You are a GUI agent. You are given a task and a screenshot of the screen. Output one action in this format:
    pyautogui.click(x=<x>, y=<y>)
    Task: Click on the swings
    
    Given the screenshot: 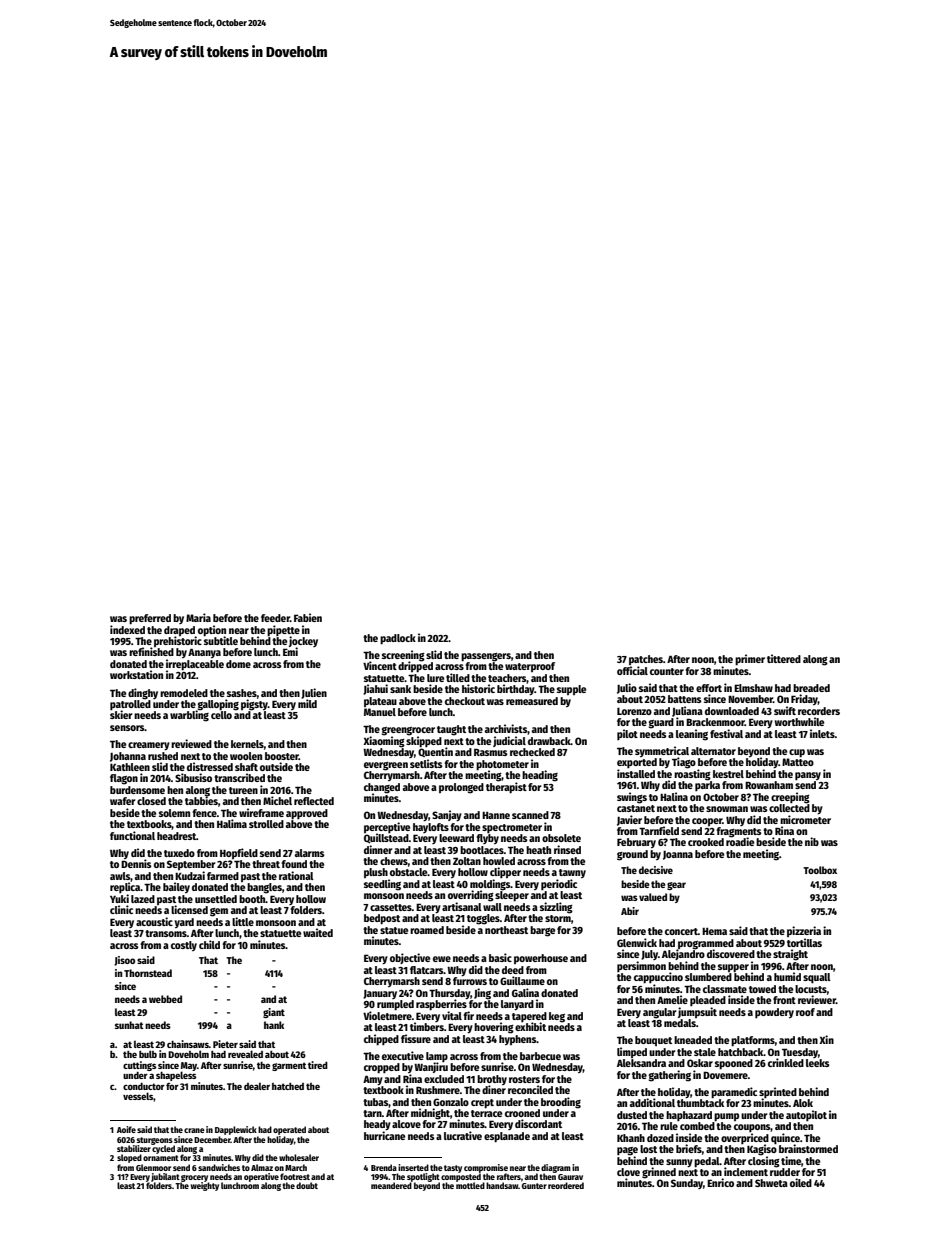 What is the action you would take?
    pyautogui.click(x=632, y=798)
